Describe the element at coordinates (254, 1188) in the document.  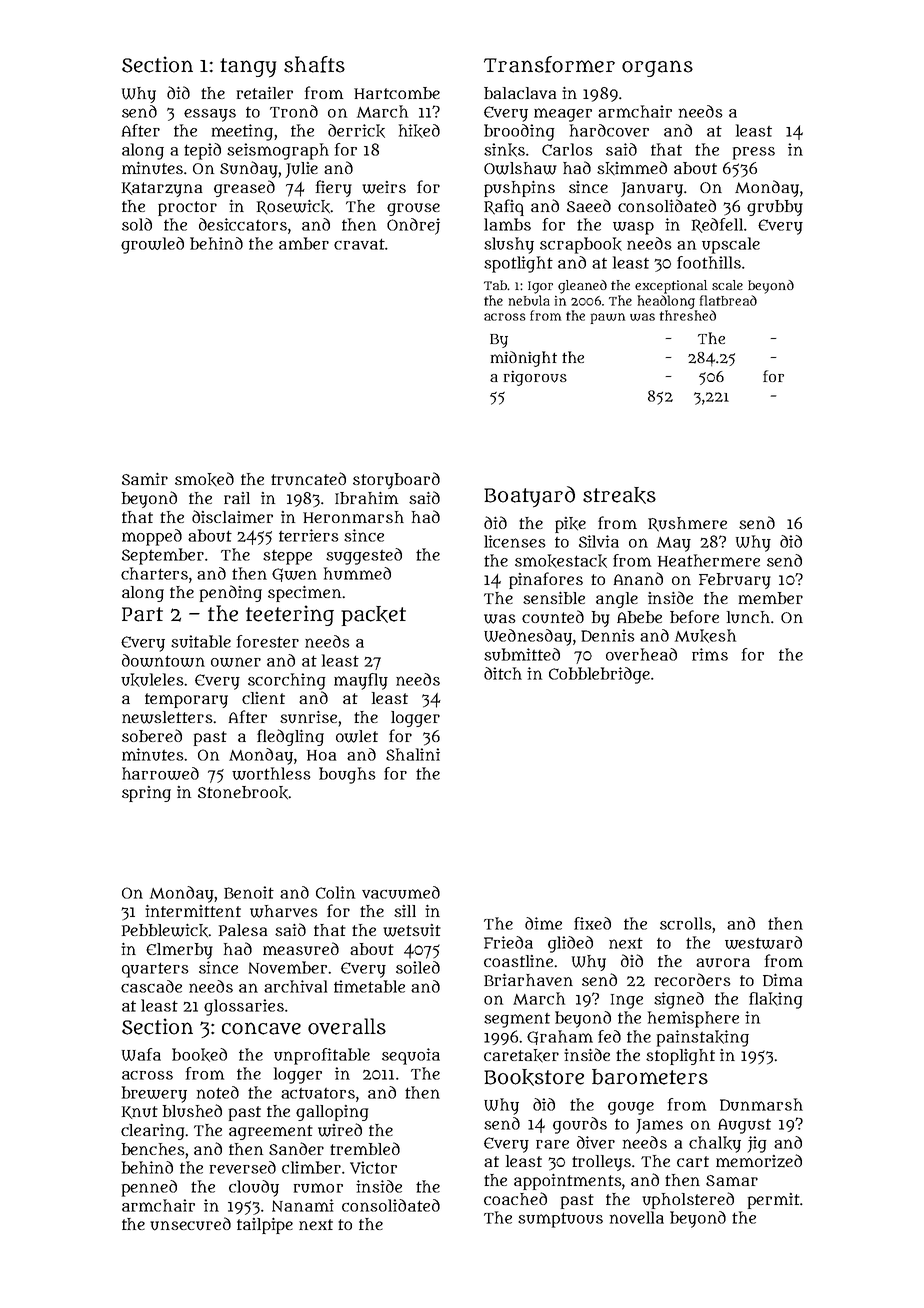
I see `cloudy` at that location.
